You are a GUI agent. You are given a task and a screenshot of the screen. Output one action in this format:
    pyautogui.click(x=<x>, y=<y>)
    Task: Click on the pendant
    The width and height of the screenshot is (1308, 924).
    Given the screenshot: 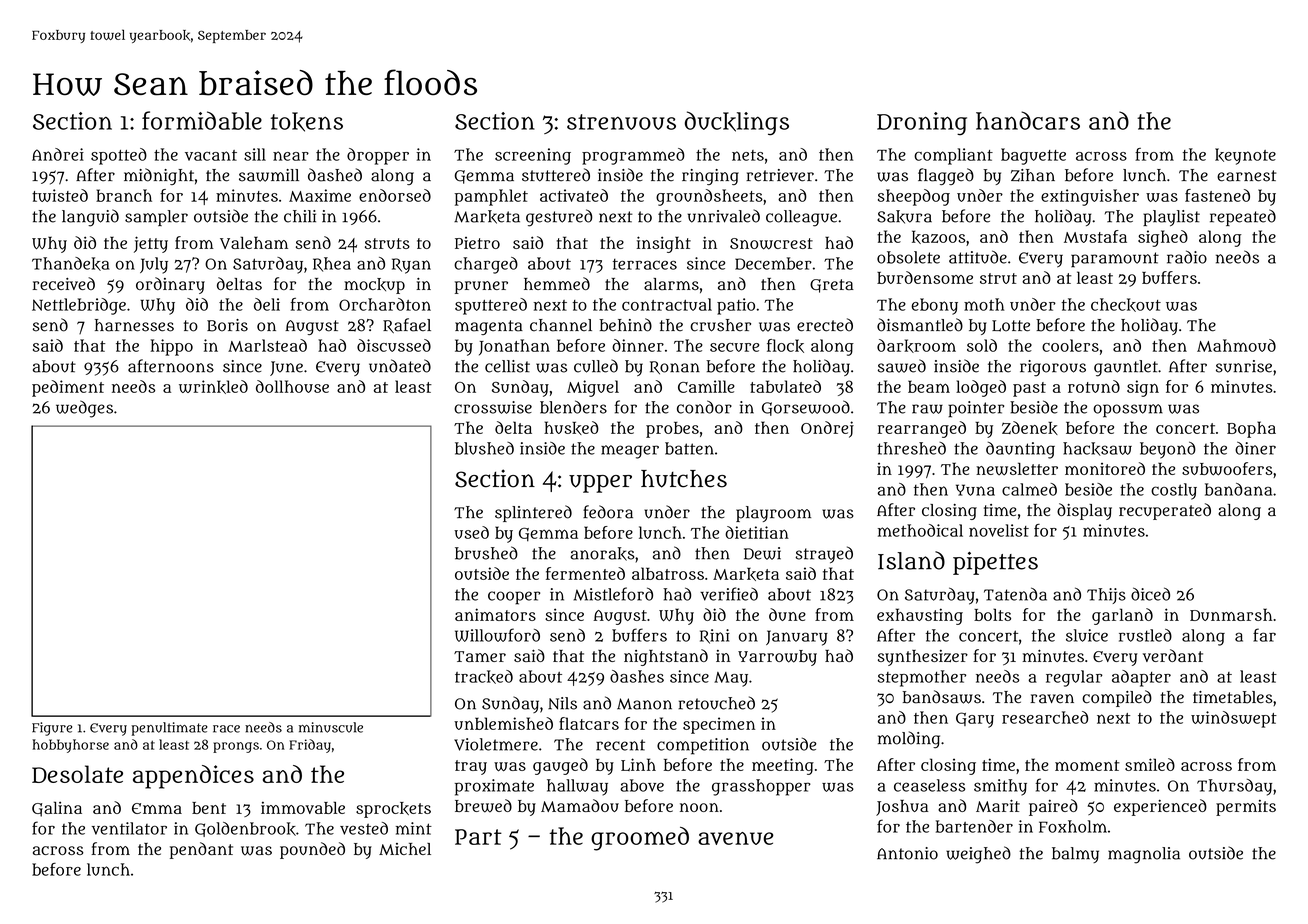 What is the action you would take?
    pyautogui.click(x=201, y=850)
